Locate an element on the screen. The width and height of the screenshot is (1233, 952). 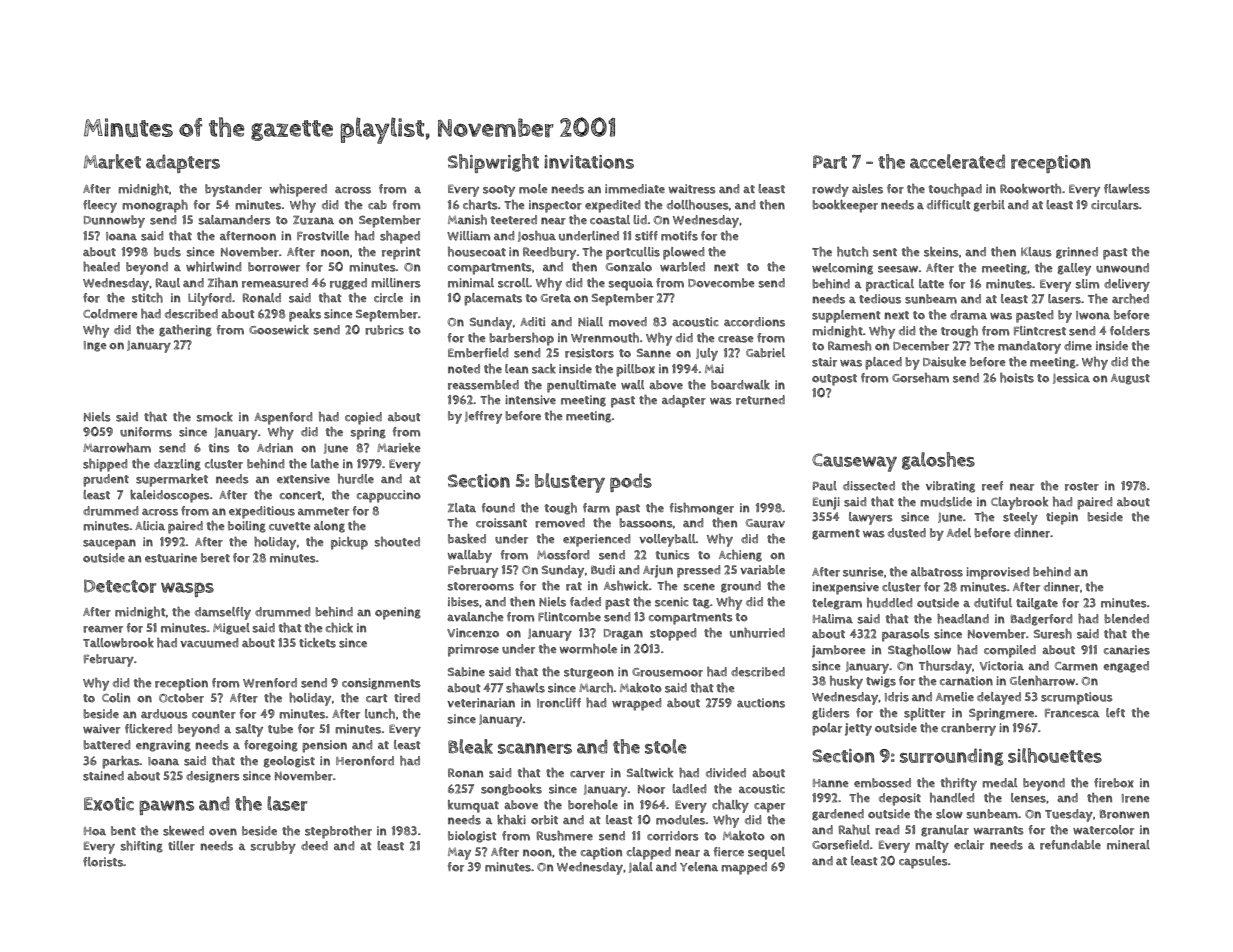
circulars is located at coordinates (1115, 205).
